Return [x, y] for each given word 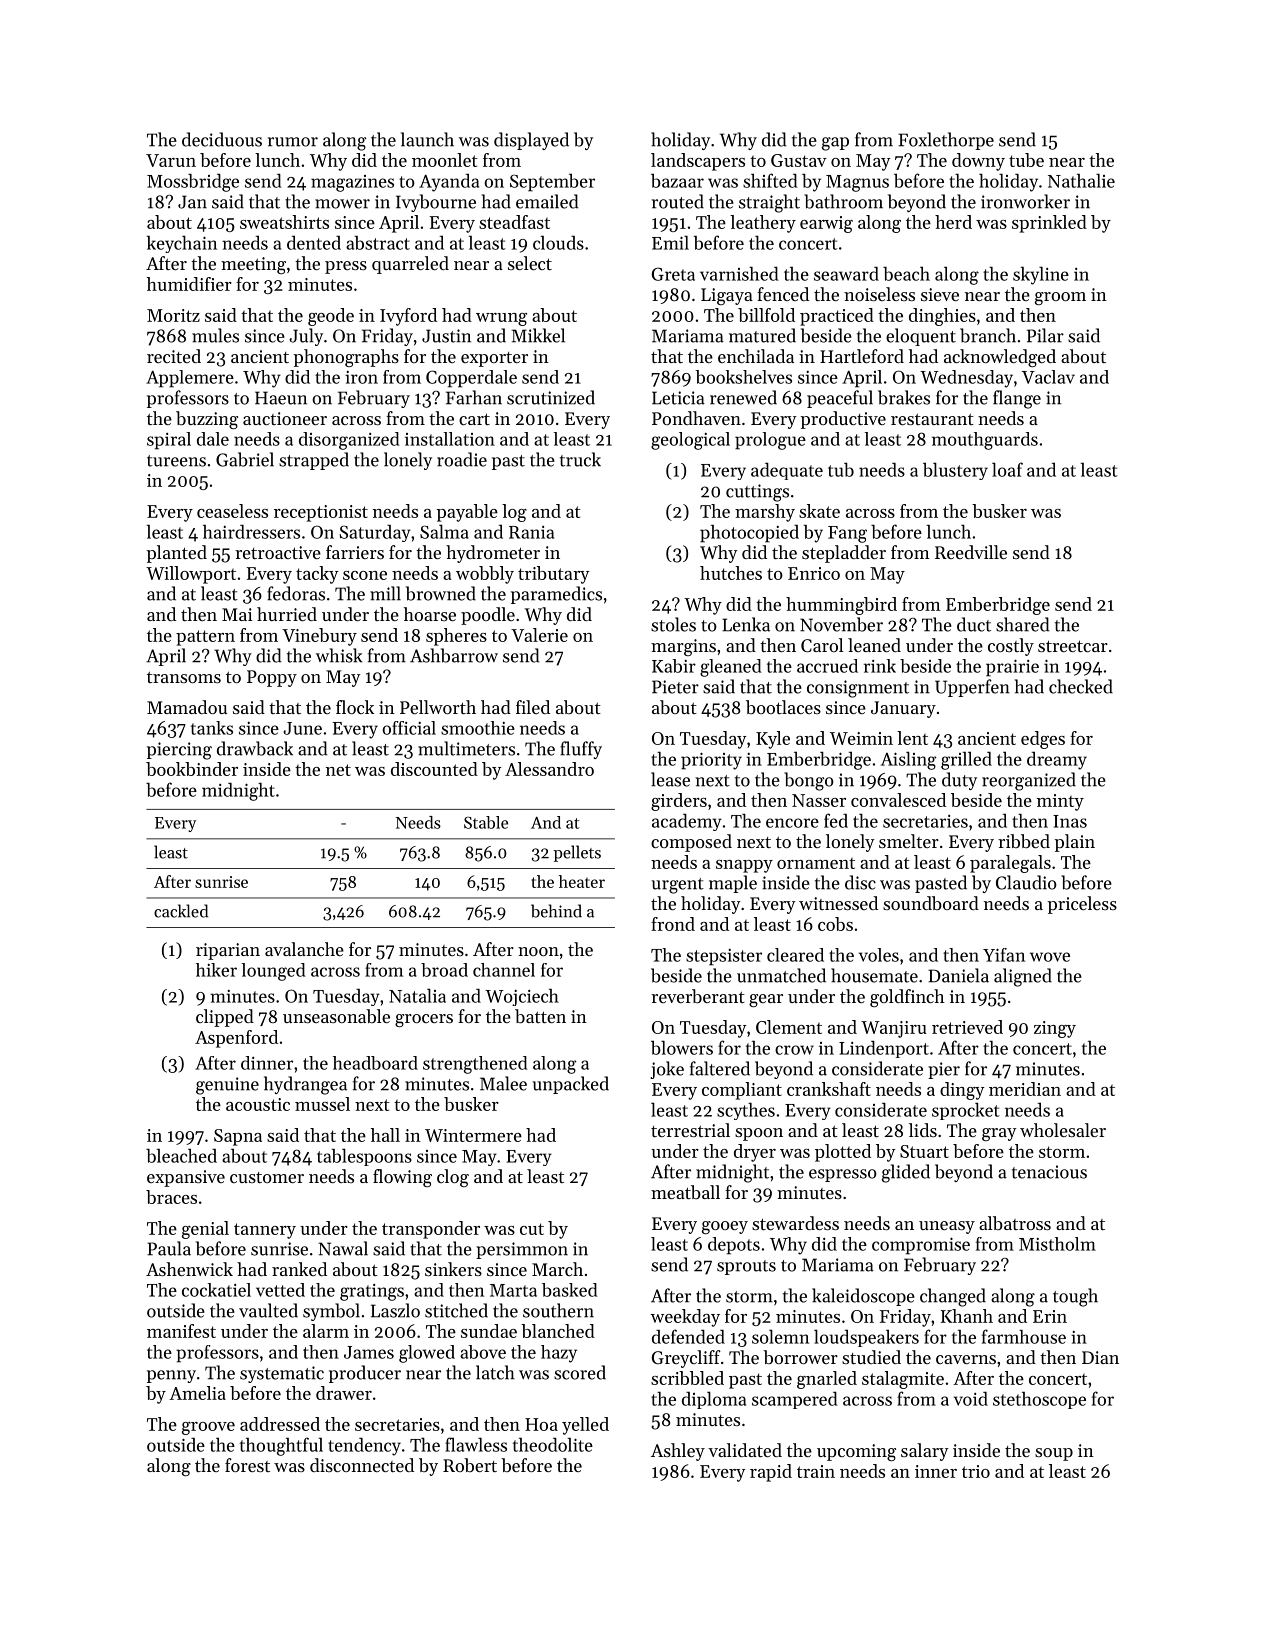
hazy [559, 1354]
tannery [265, 1231]
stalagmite [903, 1380]
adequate [787, 471]
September [552, 183]
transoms [184, 677]
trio [976, 1471]
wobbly [485, 575]
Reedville [971, 552]
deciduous [222, 139]
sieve [940, 294]
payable [467, 513]
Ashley [678, 1452]
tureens [176, 461]
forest [247, 1465]
